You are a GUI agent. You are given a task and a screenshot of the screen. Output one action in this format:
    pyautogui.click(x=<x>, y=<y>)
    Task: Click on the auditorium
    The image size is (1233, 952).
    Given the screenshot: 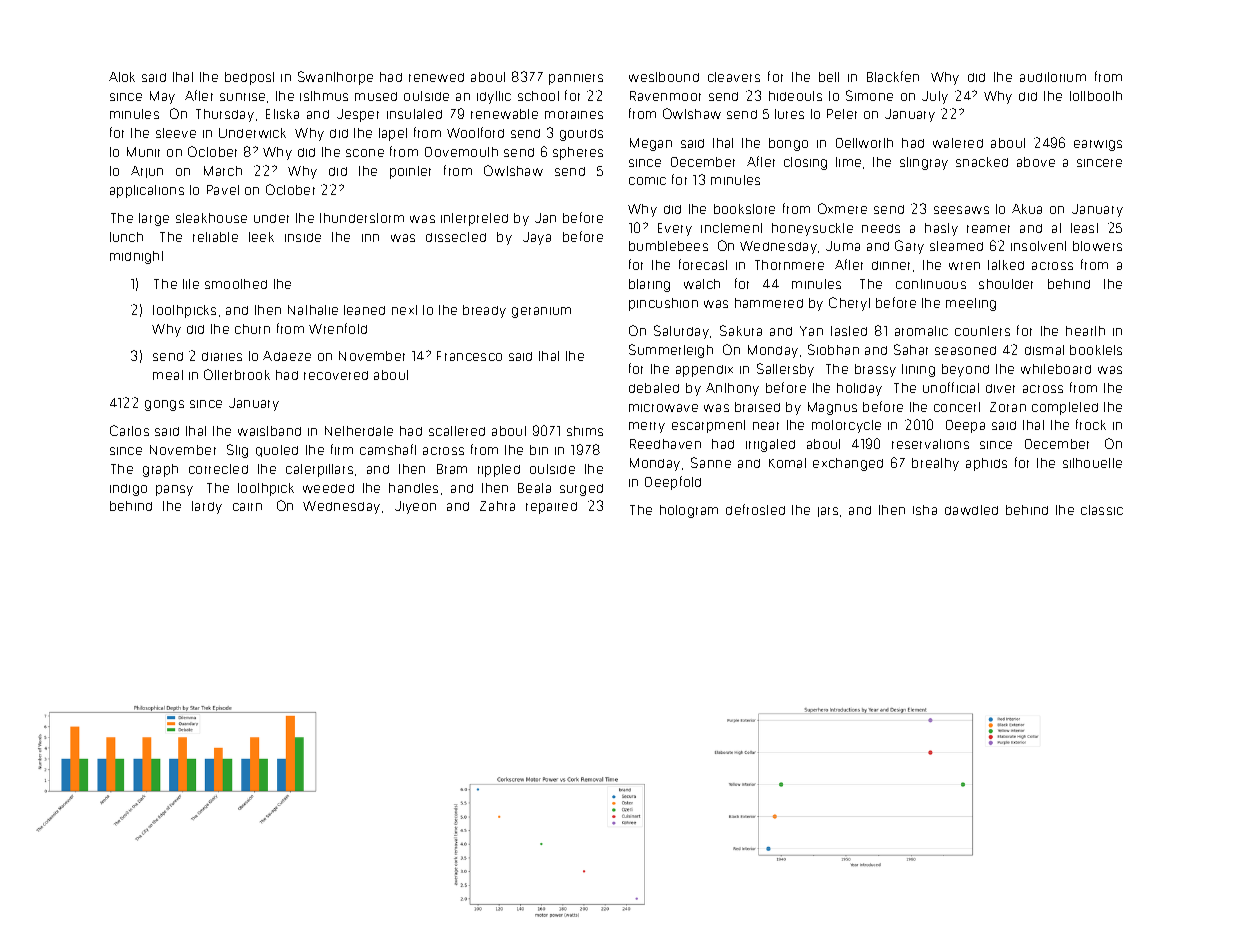 What is the action you would take?
    pyautogui.click(x=1053, y=77)
